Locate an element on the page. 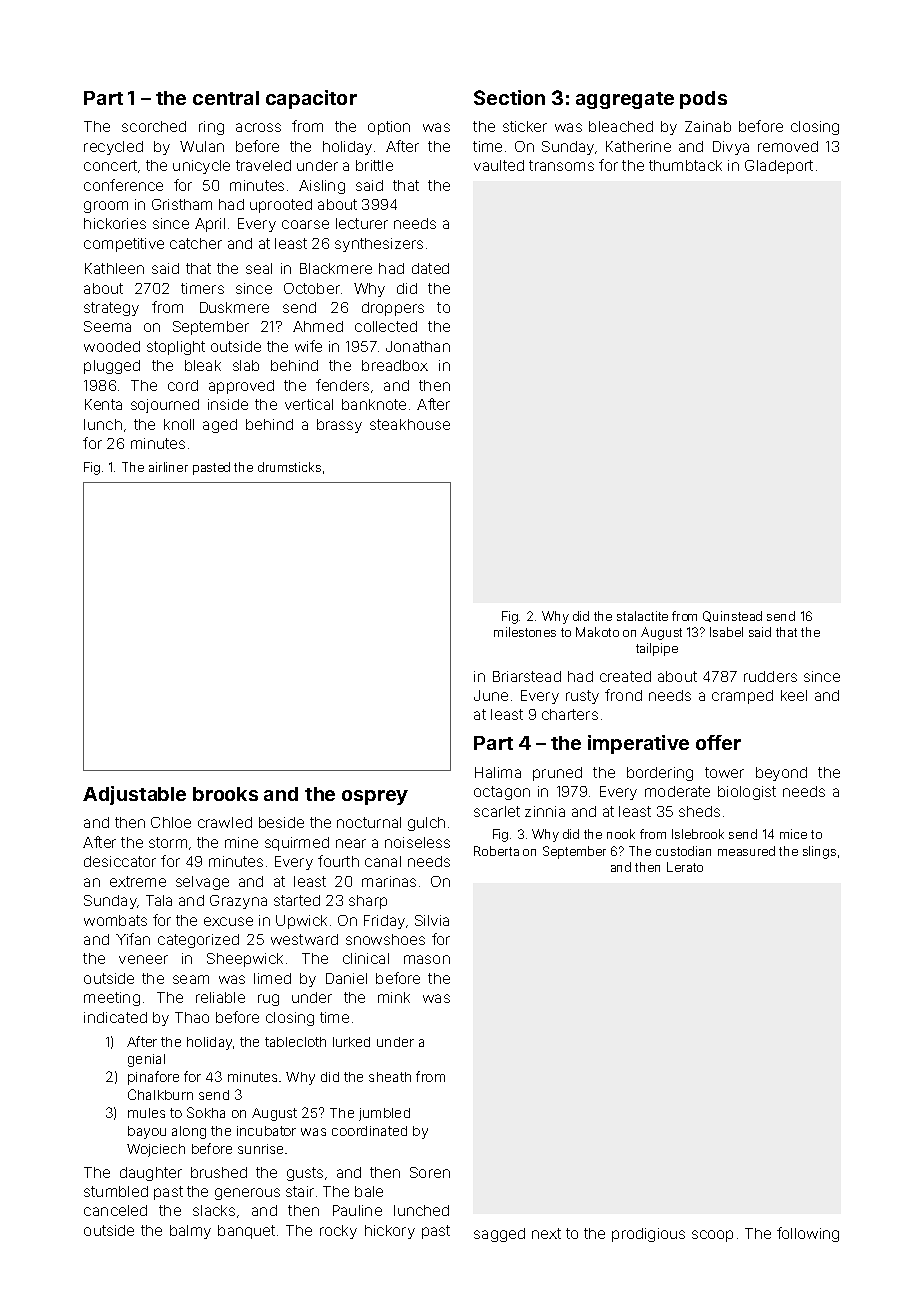  Islebrook is located at coordinates (698, 834).
